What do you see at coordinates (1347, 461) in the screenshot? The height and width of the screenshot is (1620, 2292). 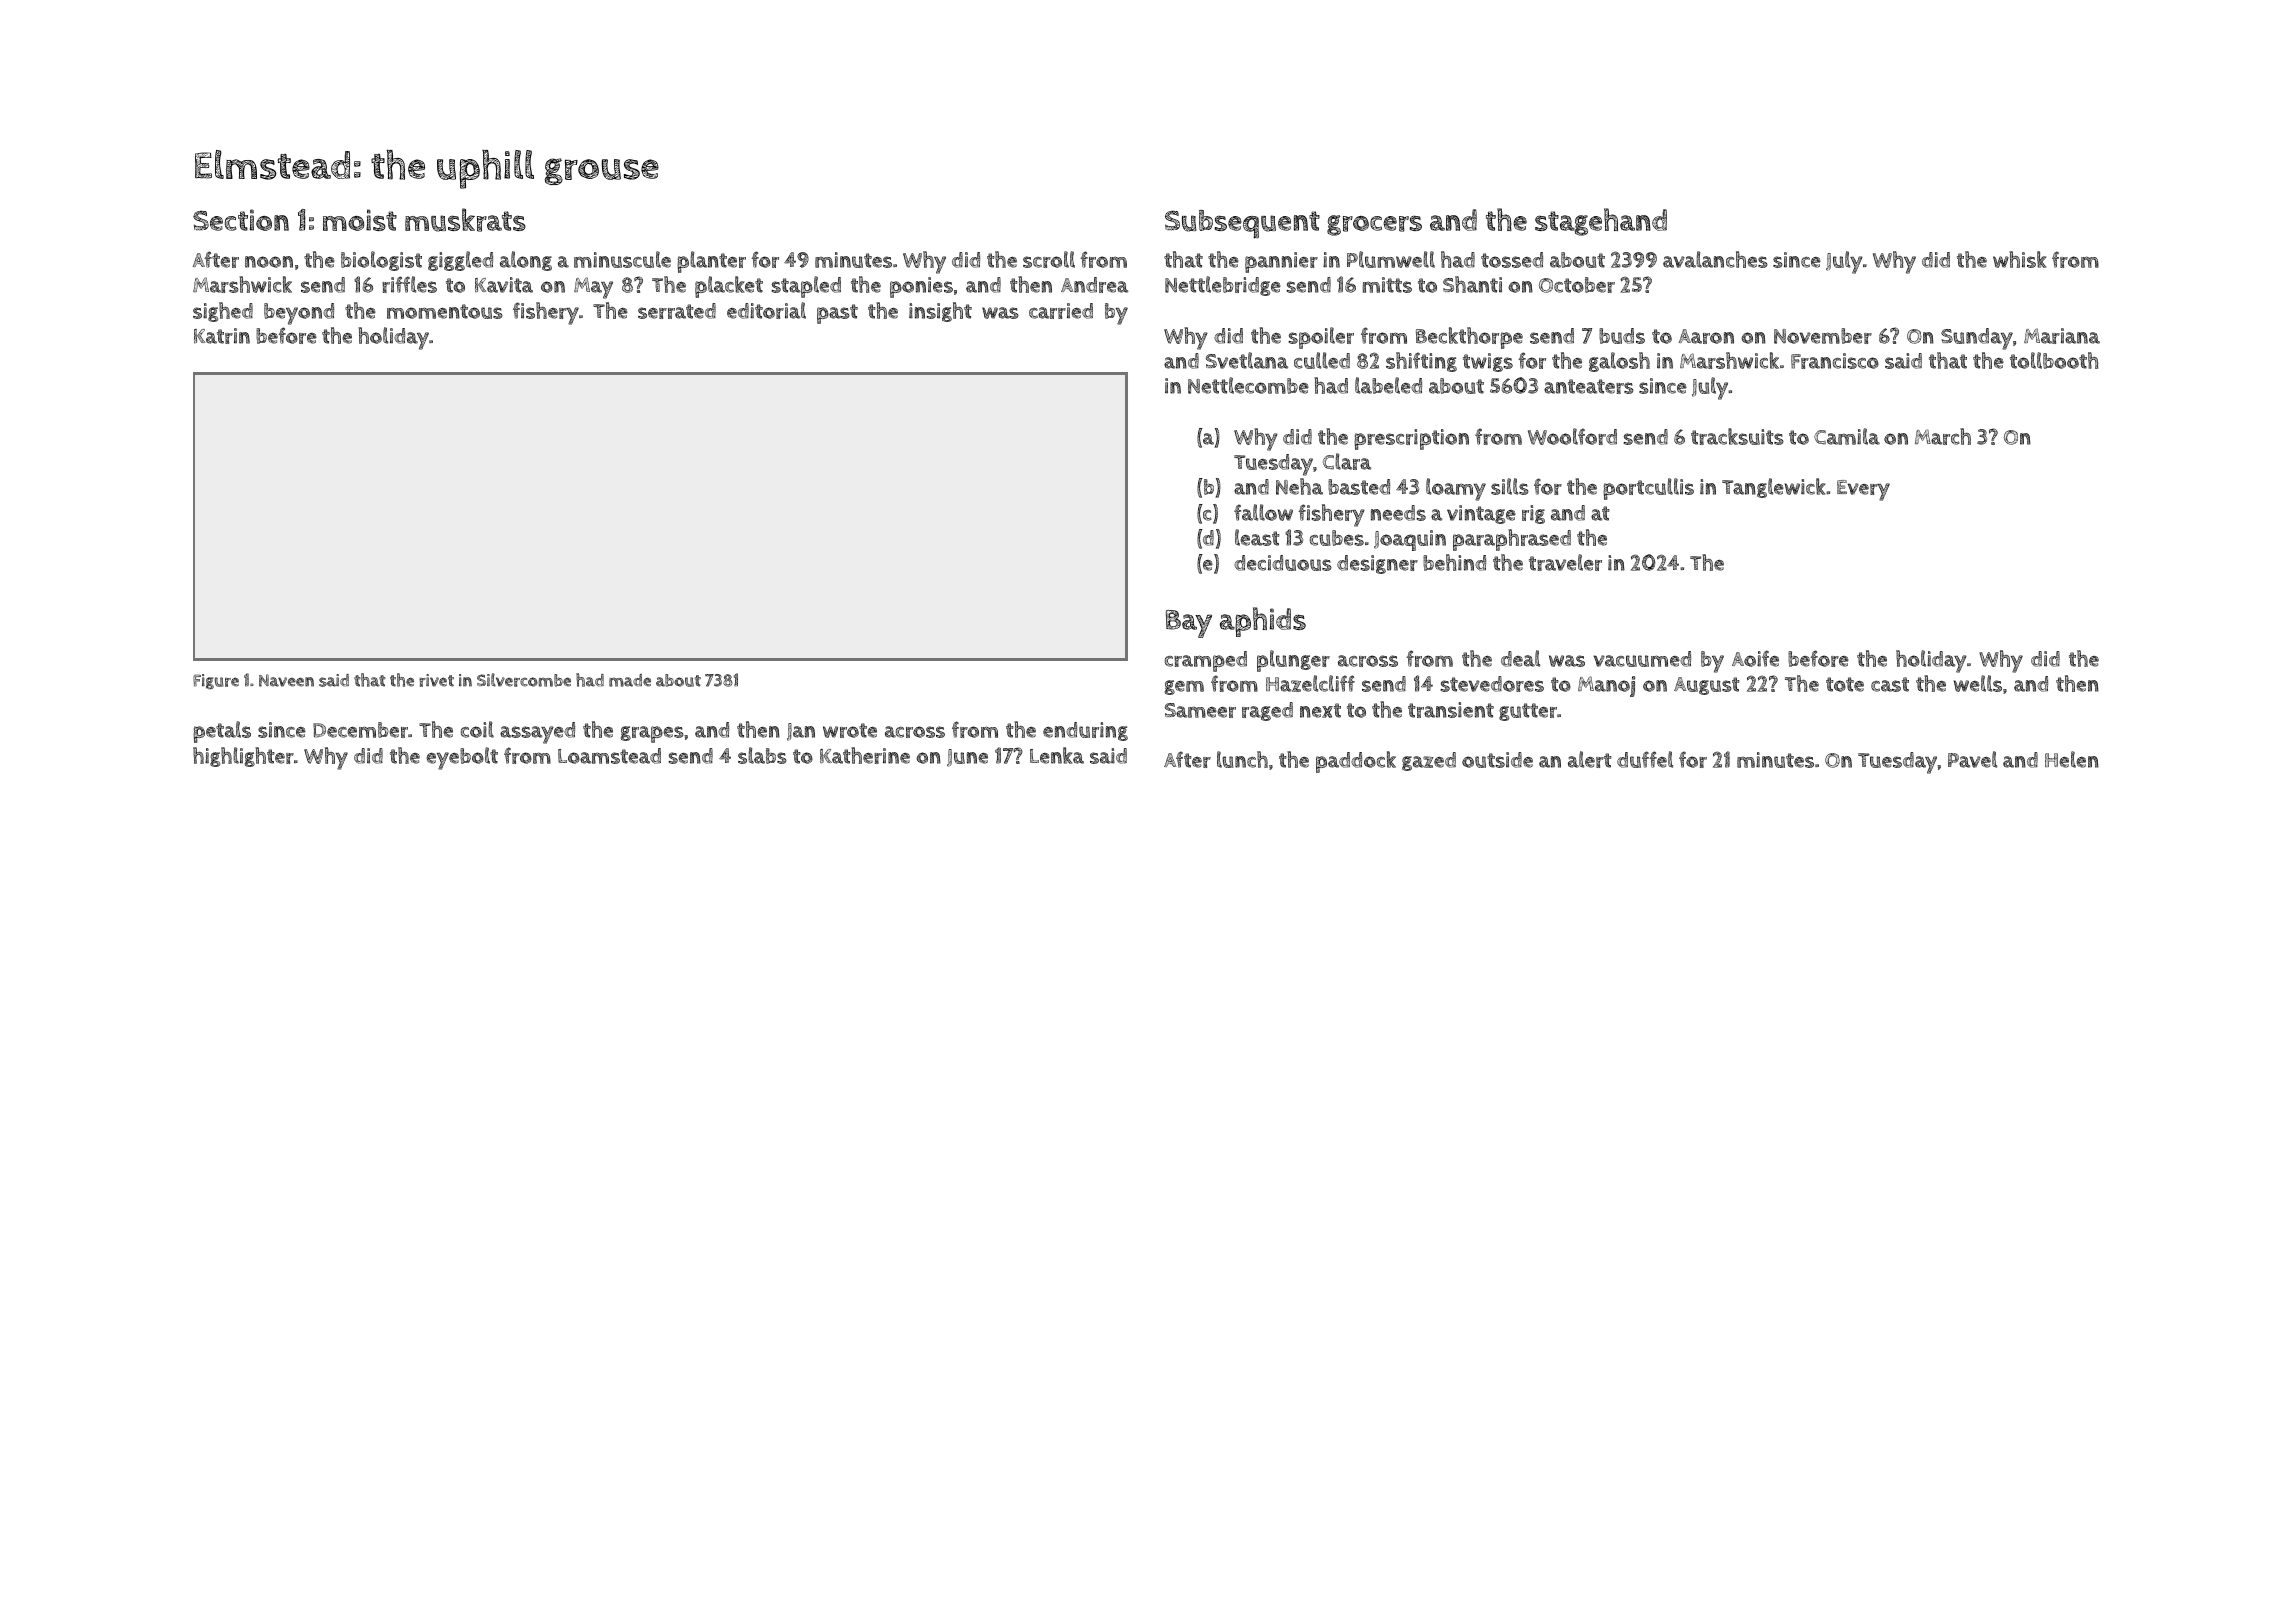 I see `Clara` at bounding box center [1347, 461].
